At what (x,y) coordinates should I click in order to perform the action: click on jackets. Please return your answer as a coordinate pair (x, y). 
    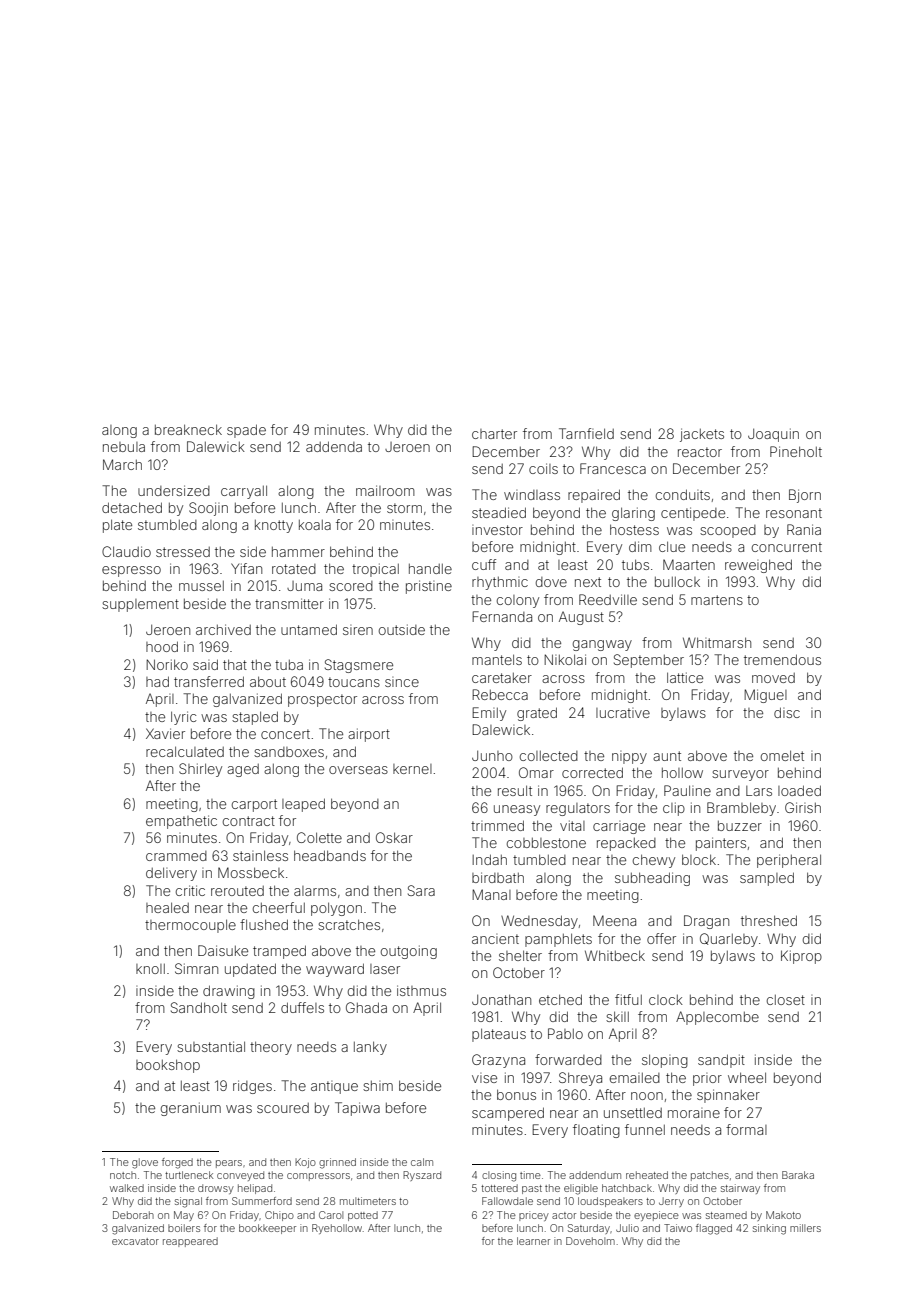
    Looking at the image, I should click on (702, 435).
